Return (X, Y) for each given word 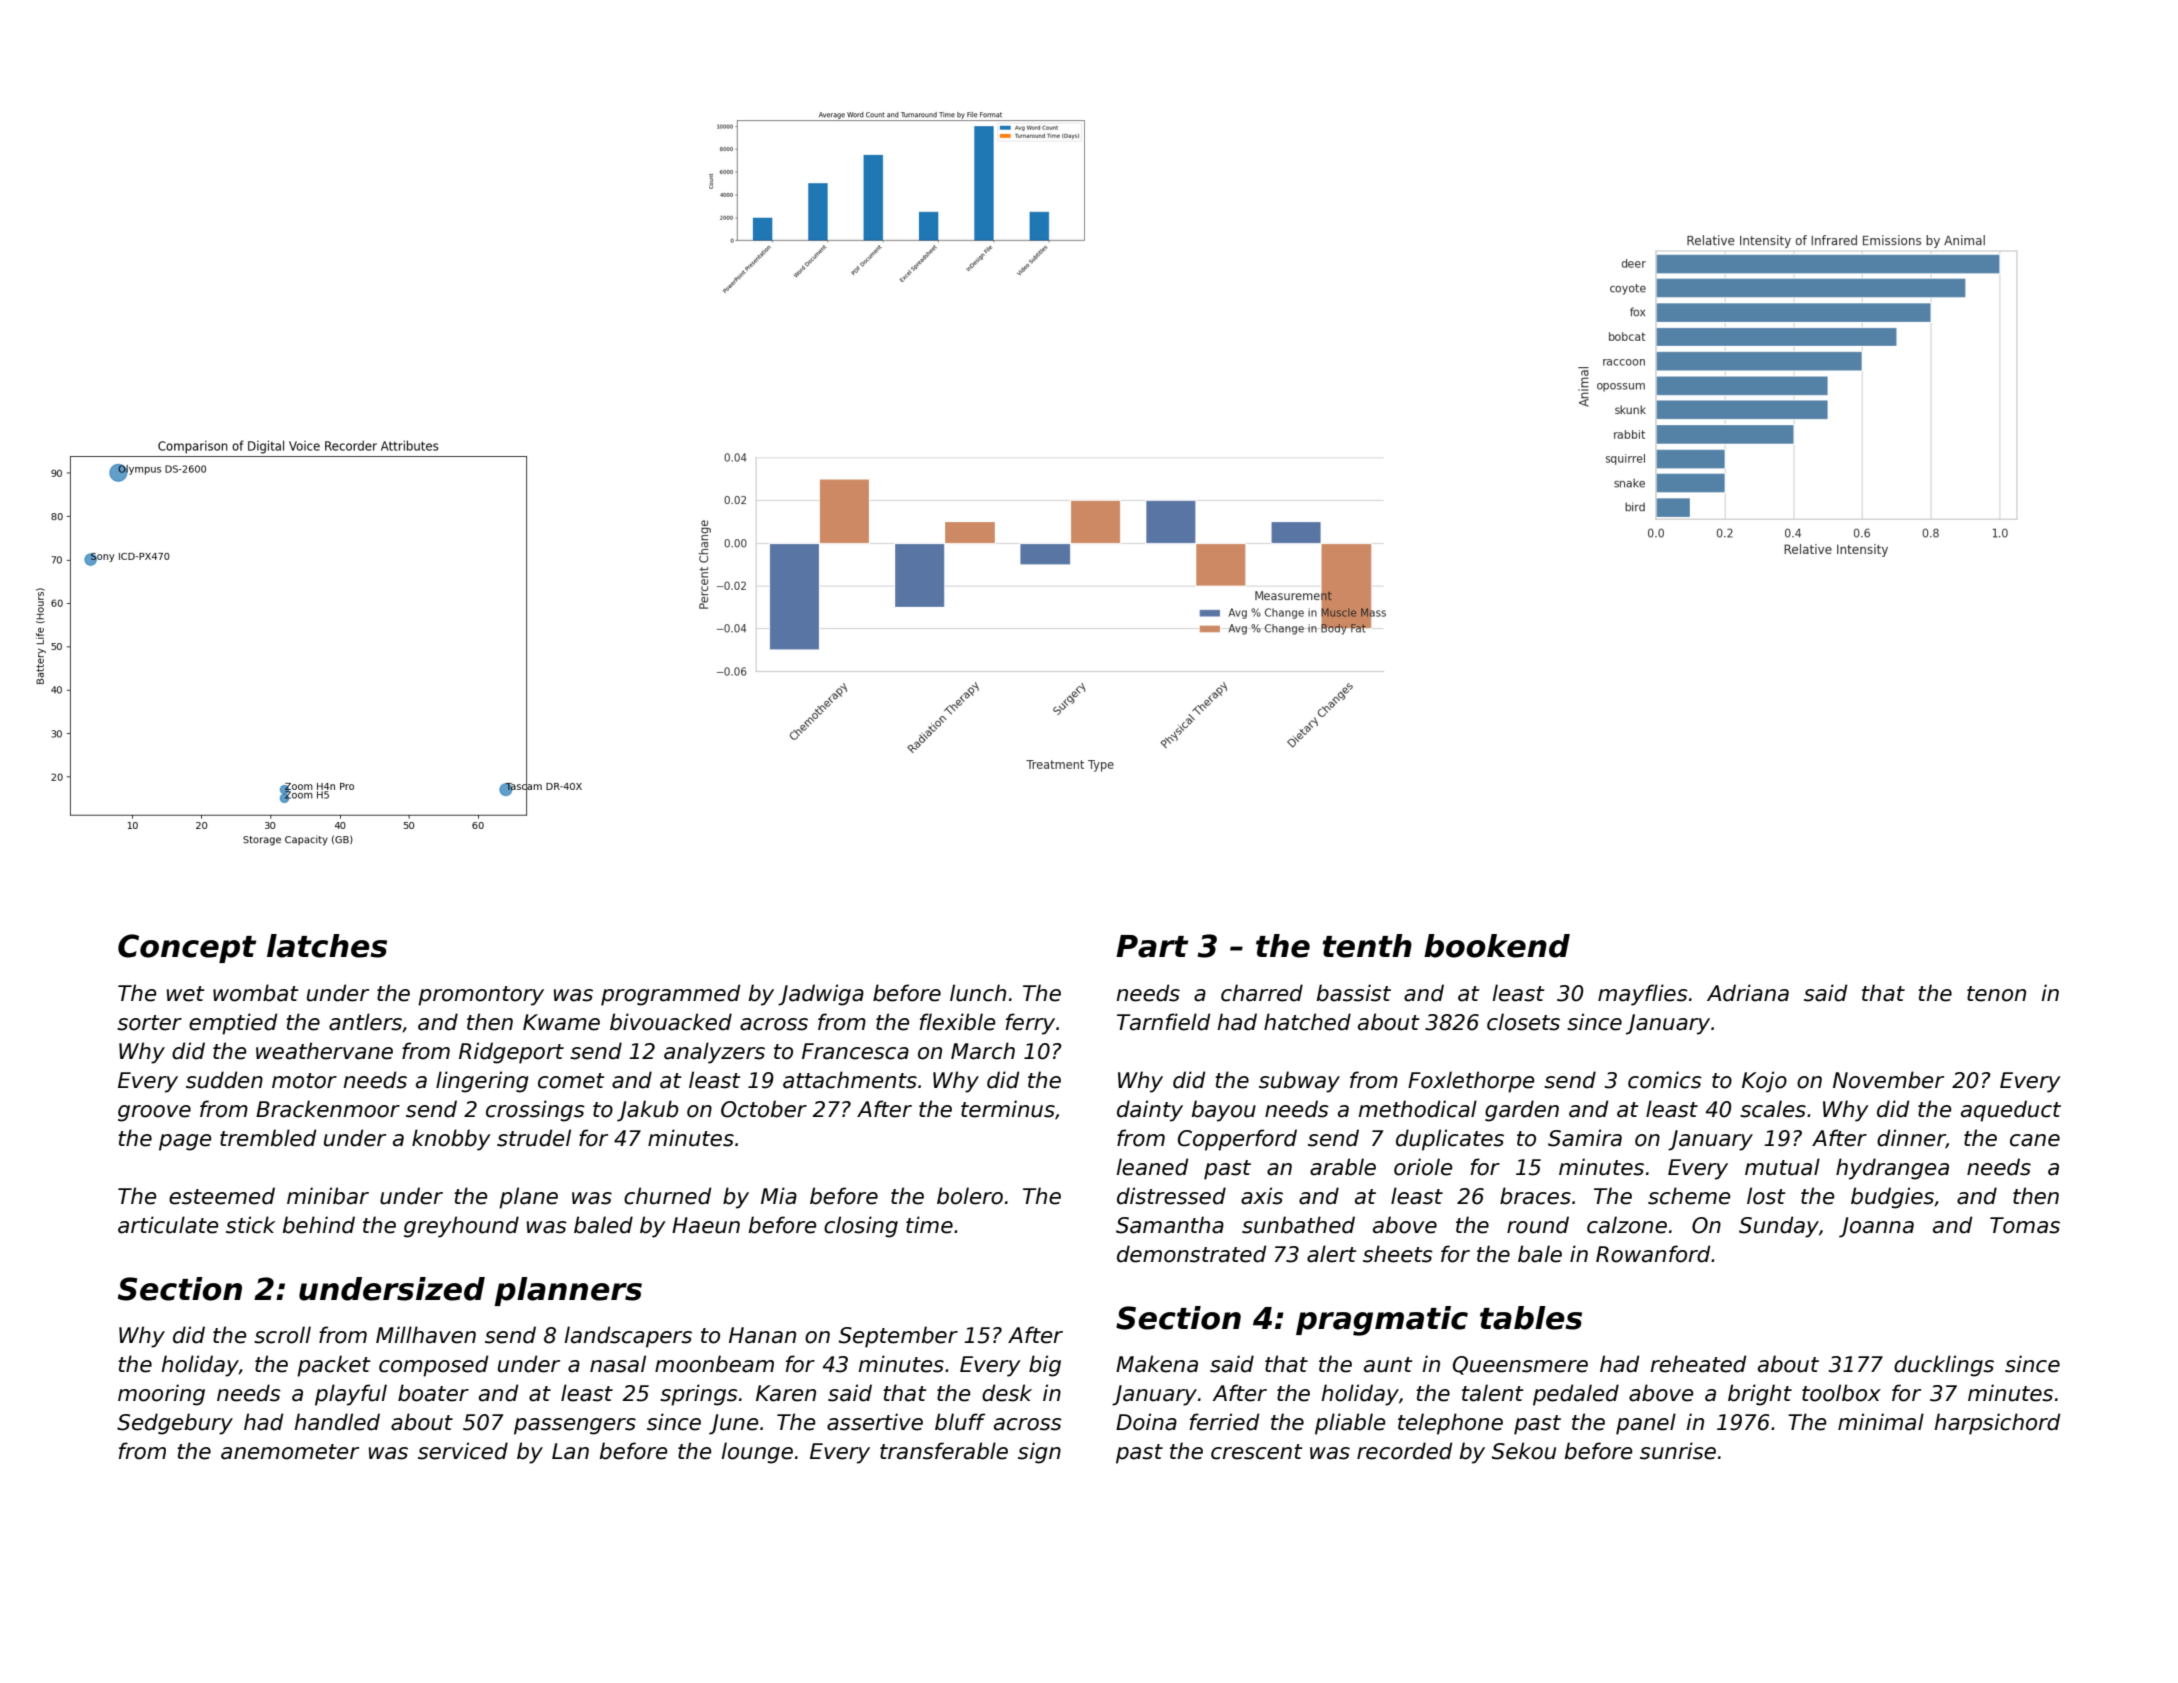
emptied (233, 1024)
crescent (1256, 1452)
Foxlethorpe (1471, 1082)
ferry (1030, 1024)
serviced (463, 1451)
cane (2035, 1140)
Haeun (706, 1225)
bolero (970, 1196)
